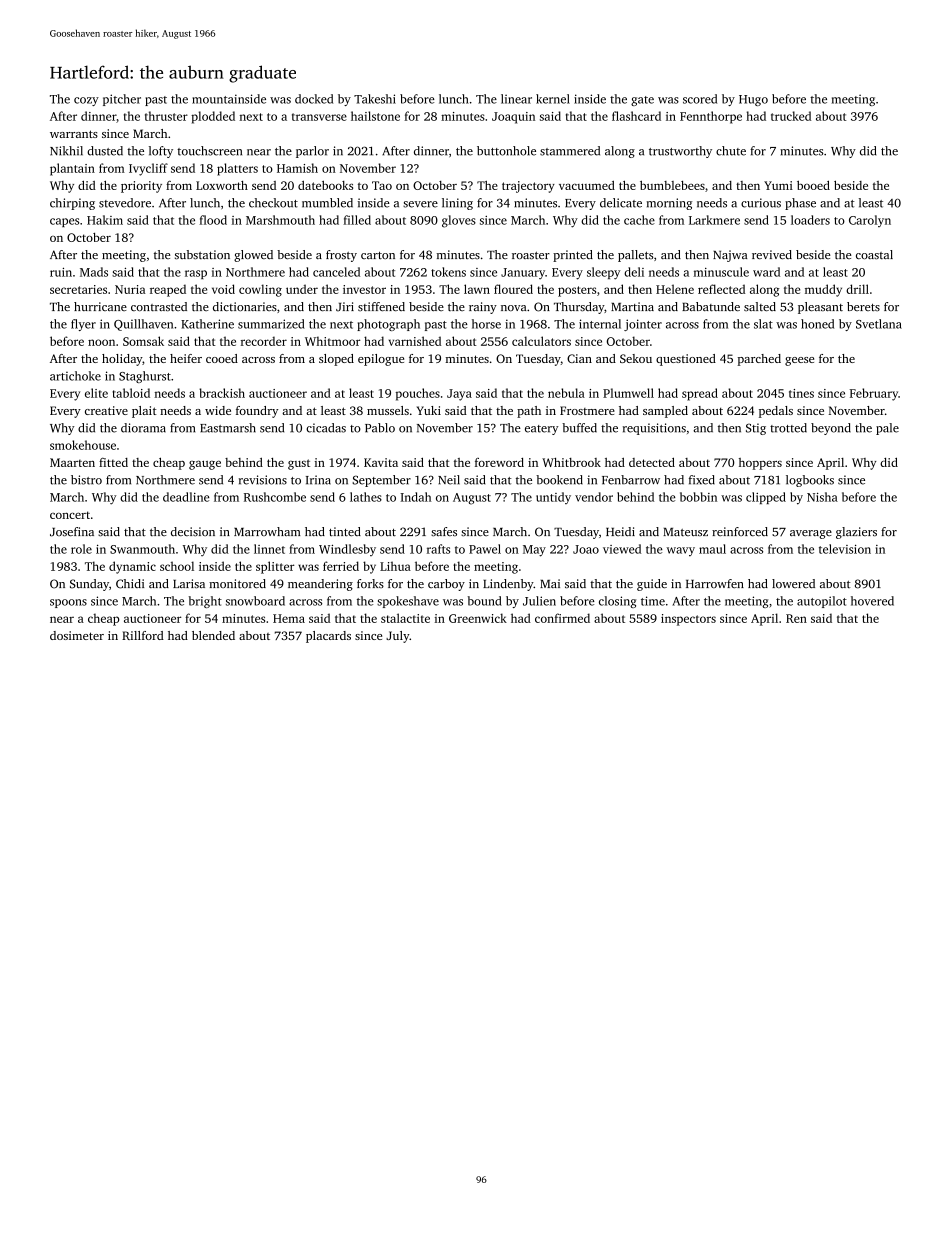 The height and width of the document is (1233, 952). I want to click on buttonhole, so click(506, 151).
